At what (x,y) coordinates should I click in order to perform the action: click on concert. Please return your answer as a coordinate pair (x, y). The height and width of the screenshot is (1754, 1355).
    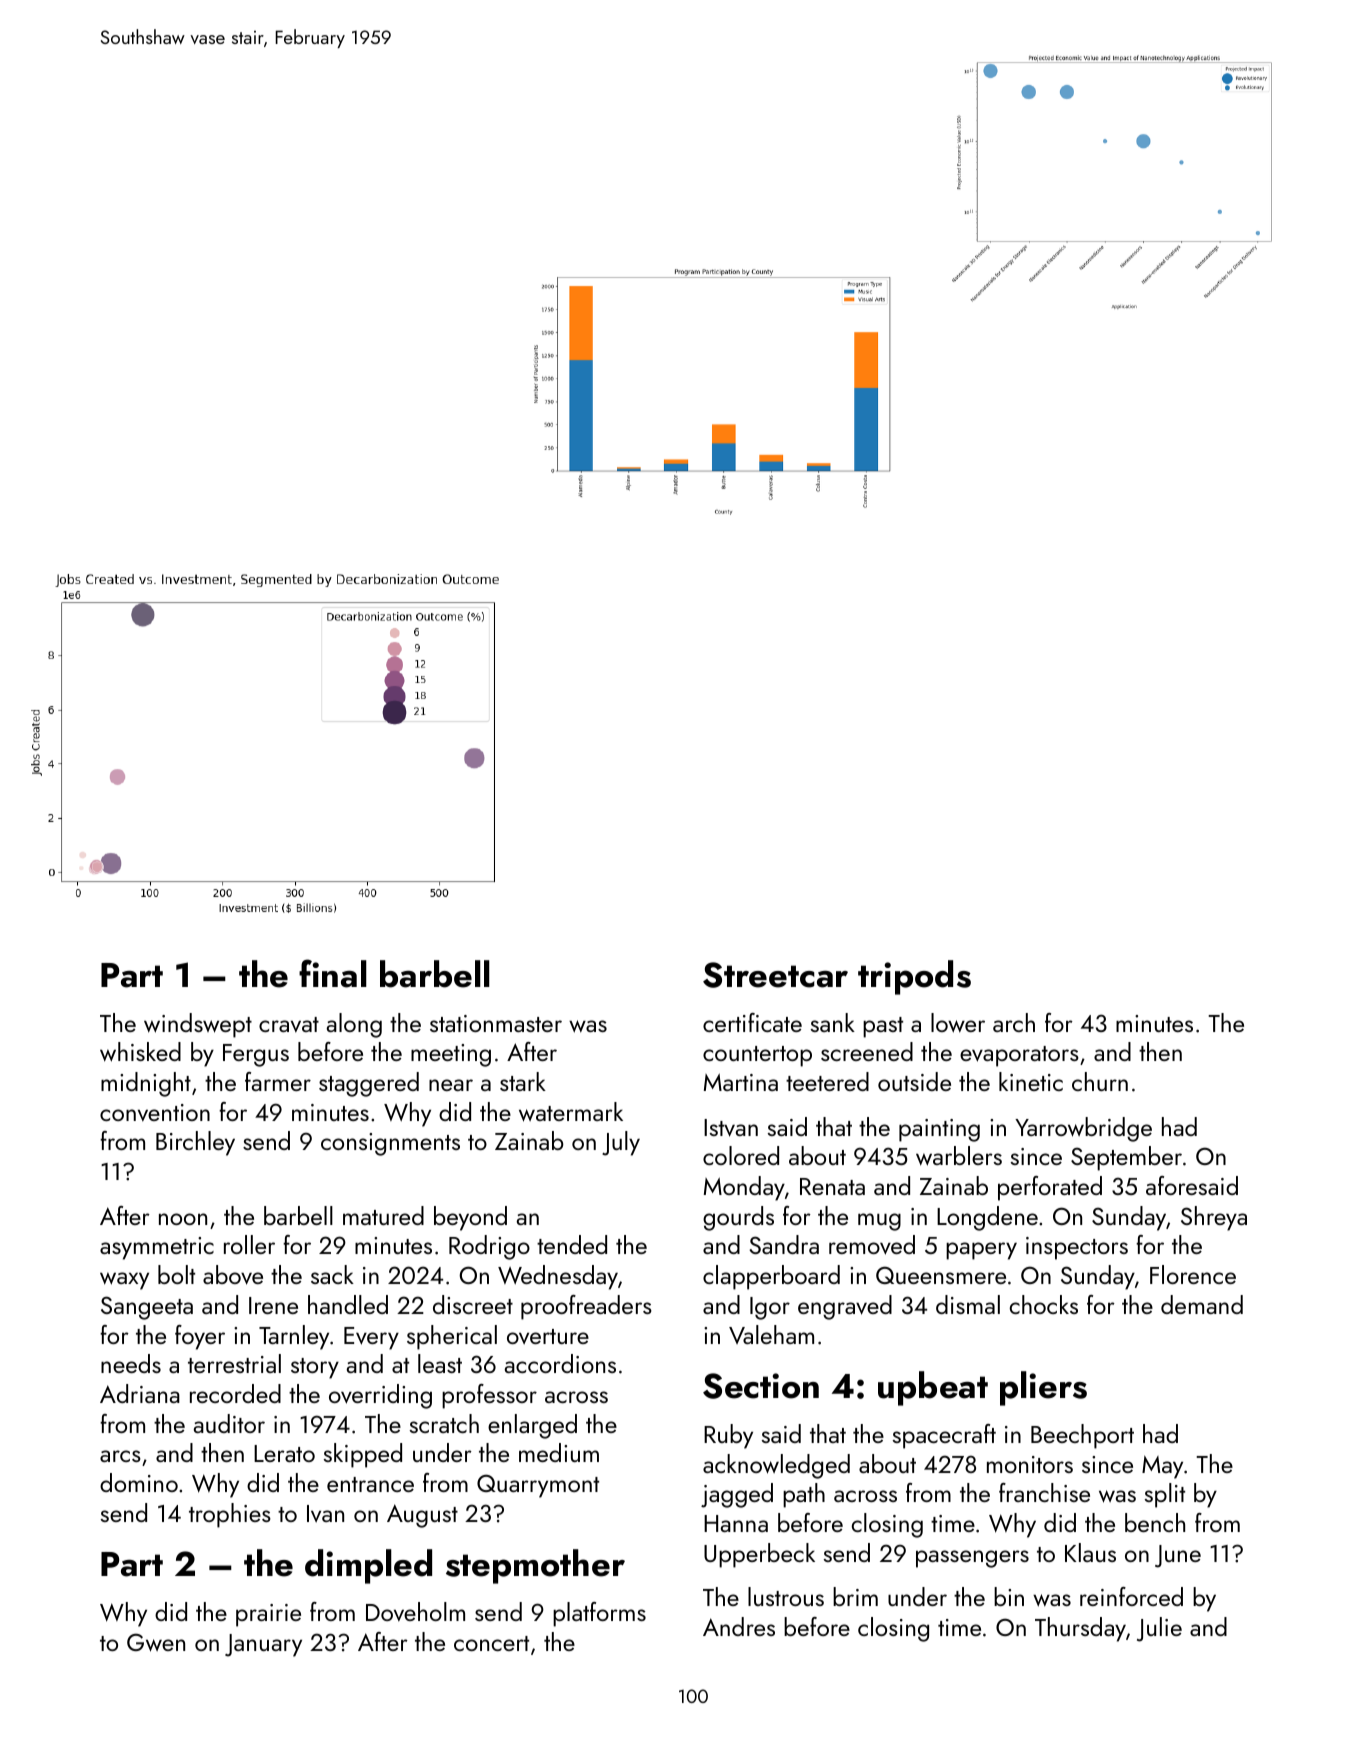
    Looking at the image, I should click on (491, 1643).
